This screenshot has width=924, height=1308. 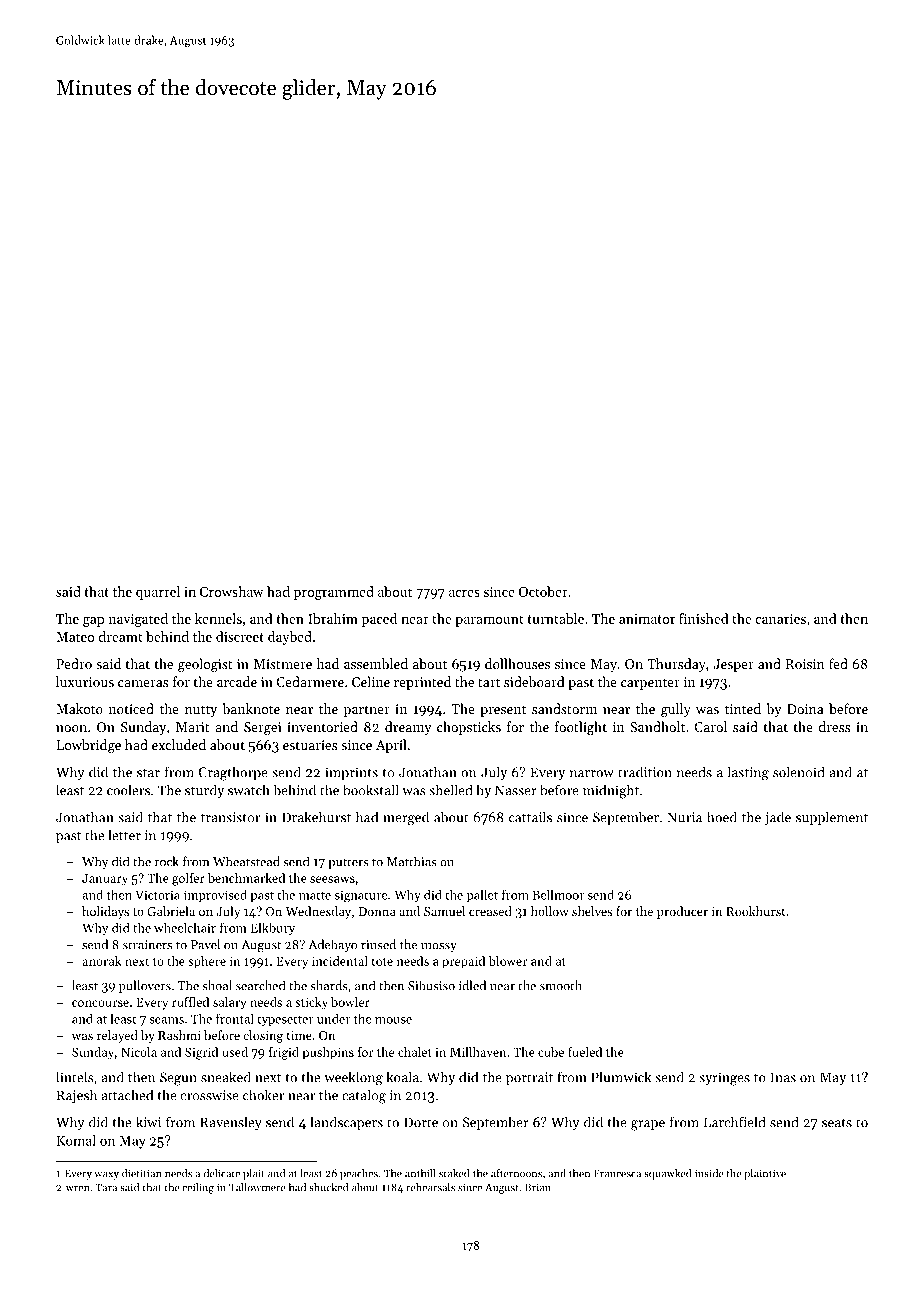 What do you see at coordinates (722, 817) in the screenshot?
I see `hoed` at bounding box center [722, 817].
